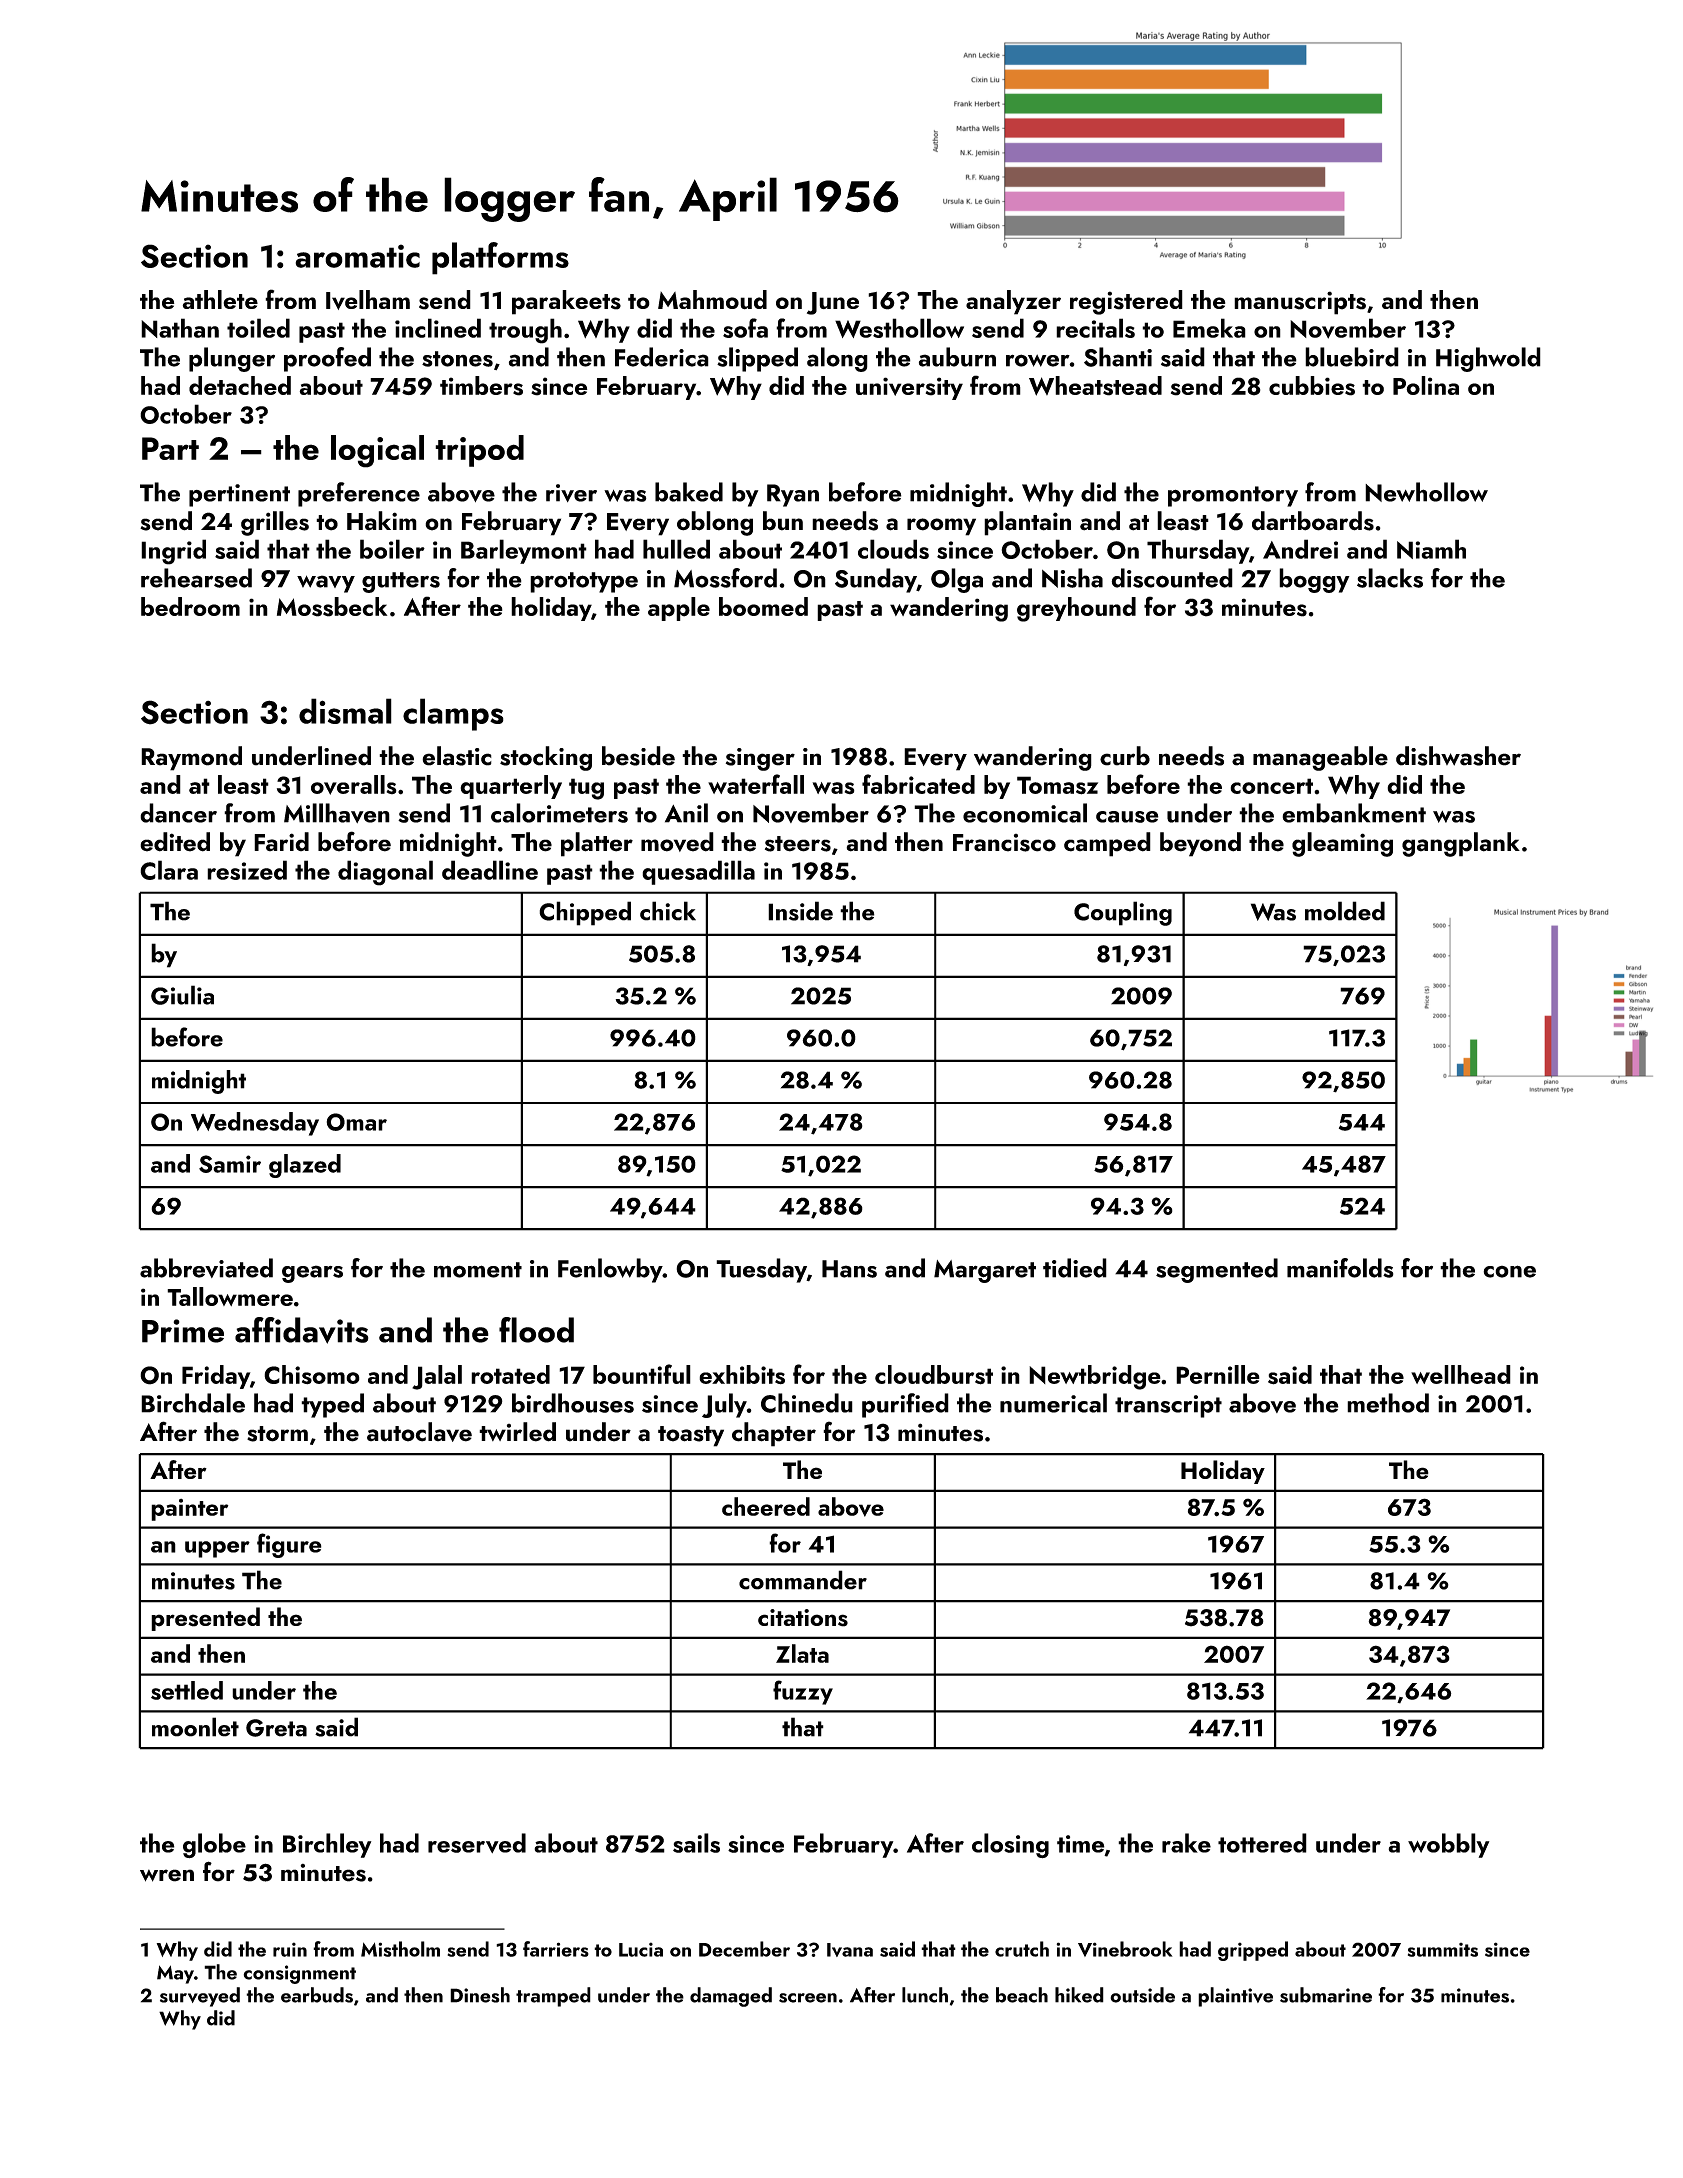  I want to click on Coupling, so click(1123, 913).
